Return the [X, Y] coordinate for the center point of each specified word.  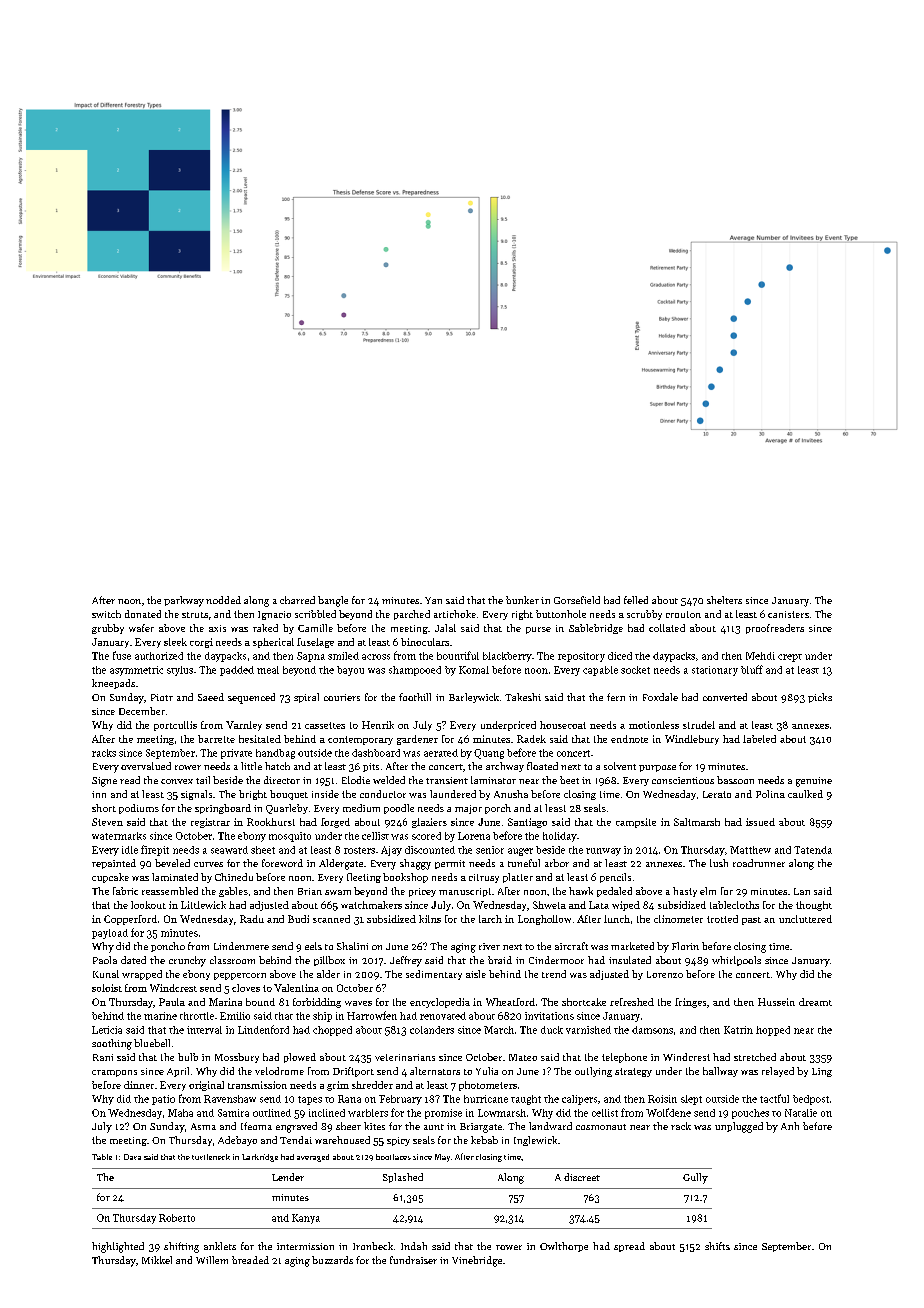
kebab [484, 1140]
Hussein [776, 1002]
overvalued [146, 766]
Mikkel [157, 1260]
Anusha [511, 794]
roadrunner [759, 863]
